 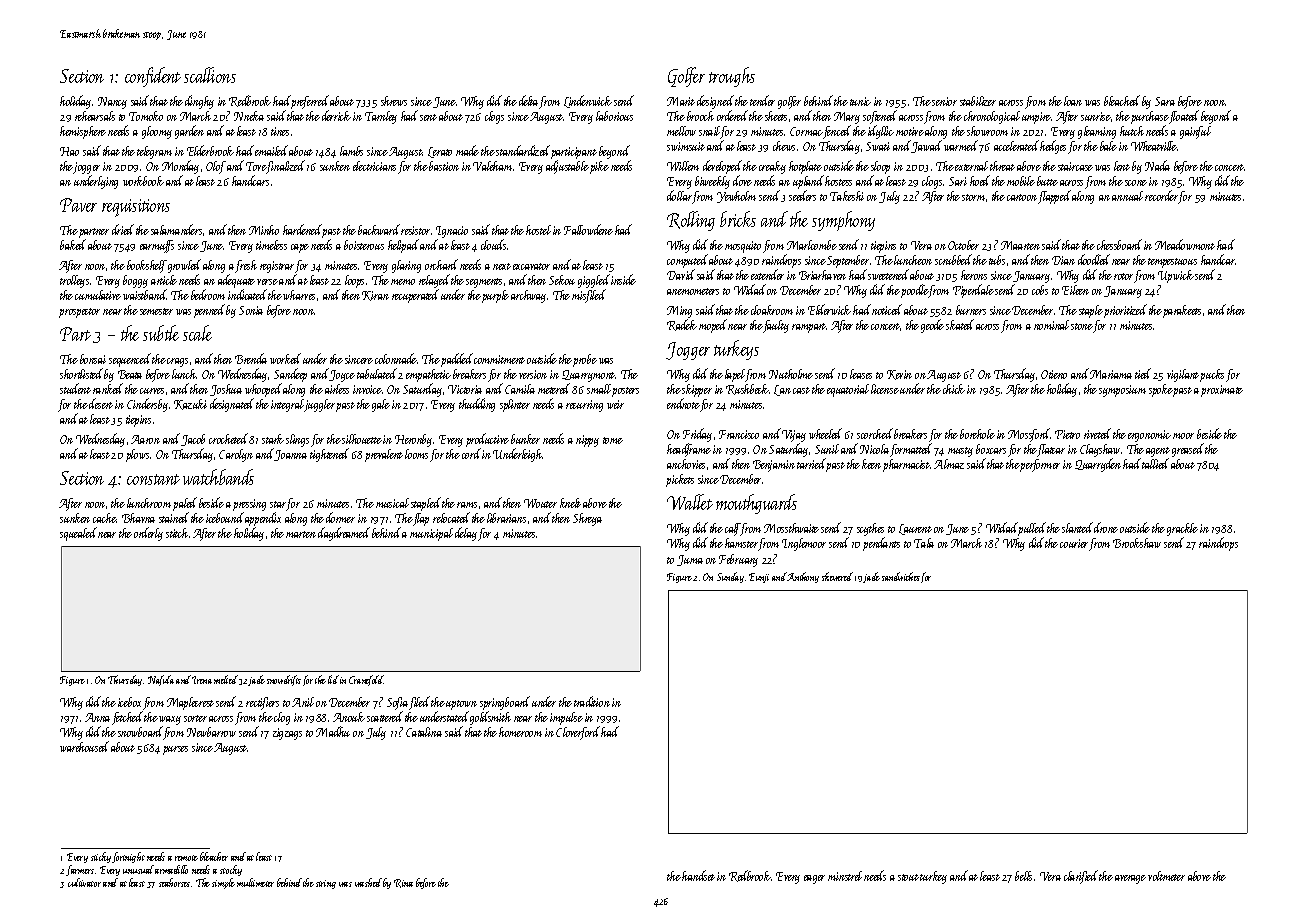 I want to click on preferred, so click(x=310, y=103).
